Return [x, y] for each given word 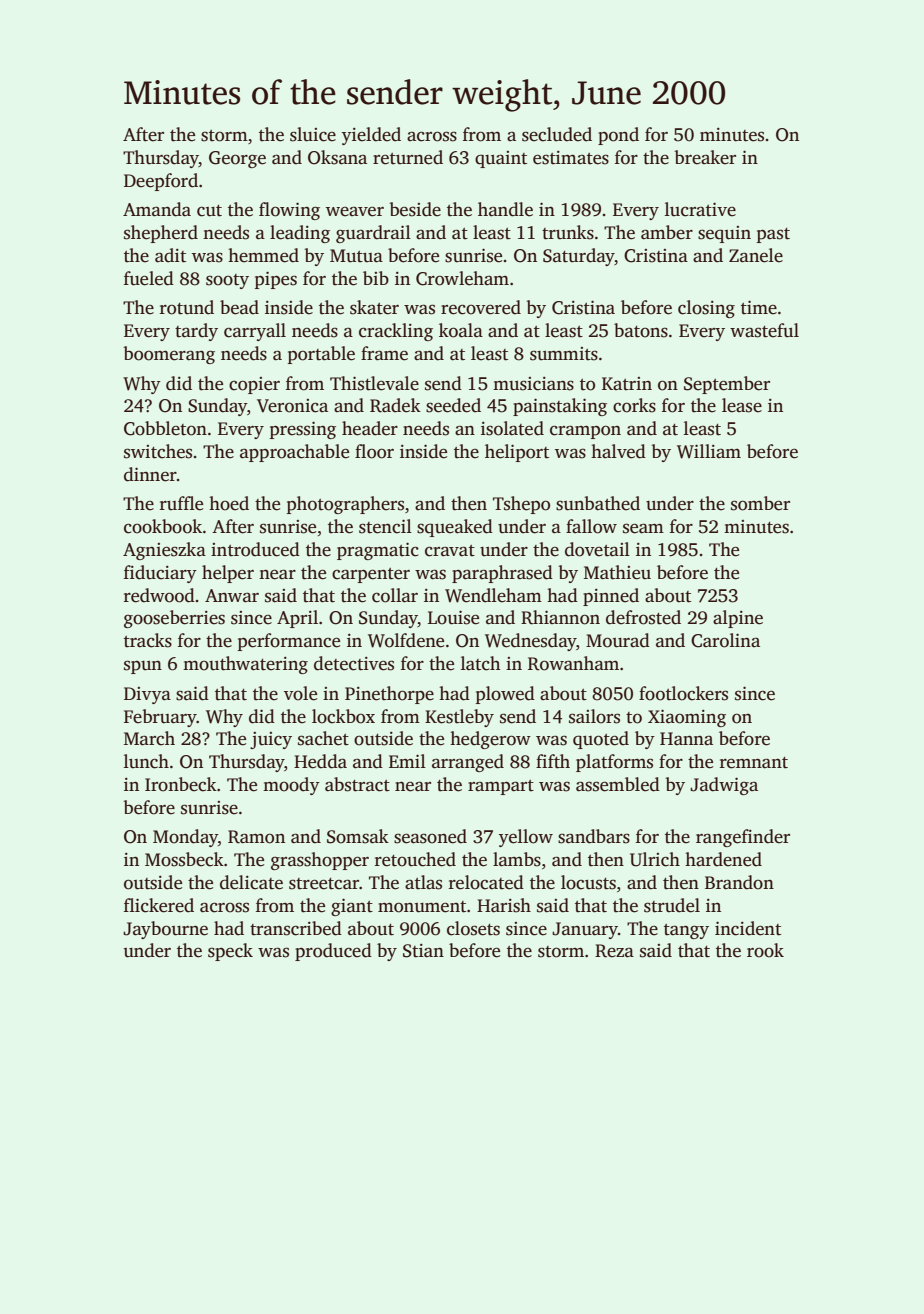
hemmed [263, 255]
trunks [568, 232]
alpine [738, 619]
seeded [453, 405]
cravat [450, 551]
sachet [323, 738]
